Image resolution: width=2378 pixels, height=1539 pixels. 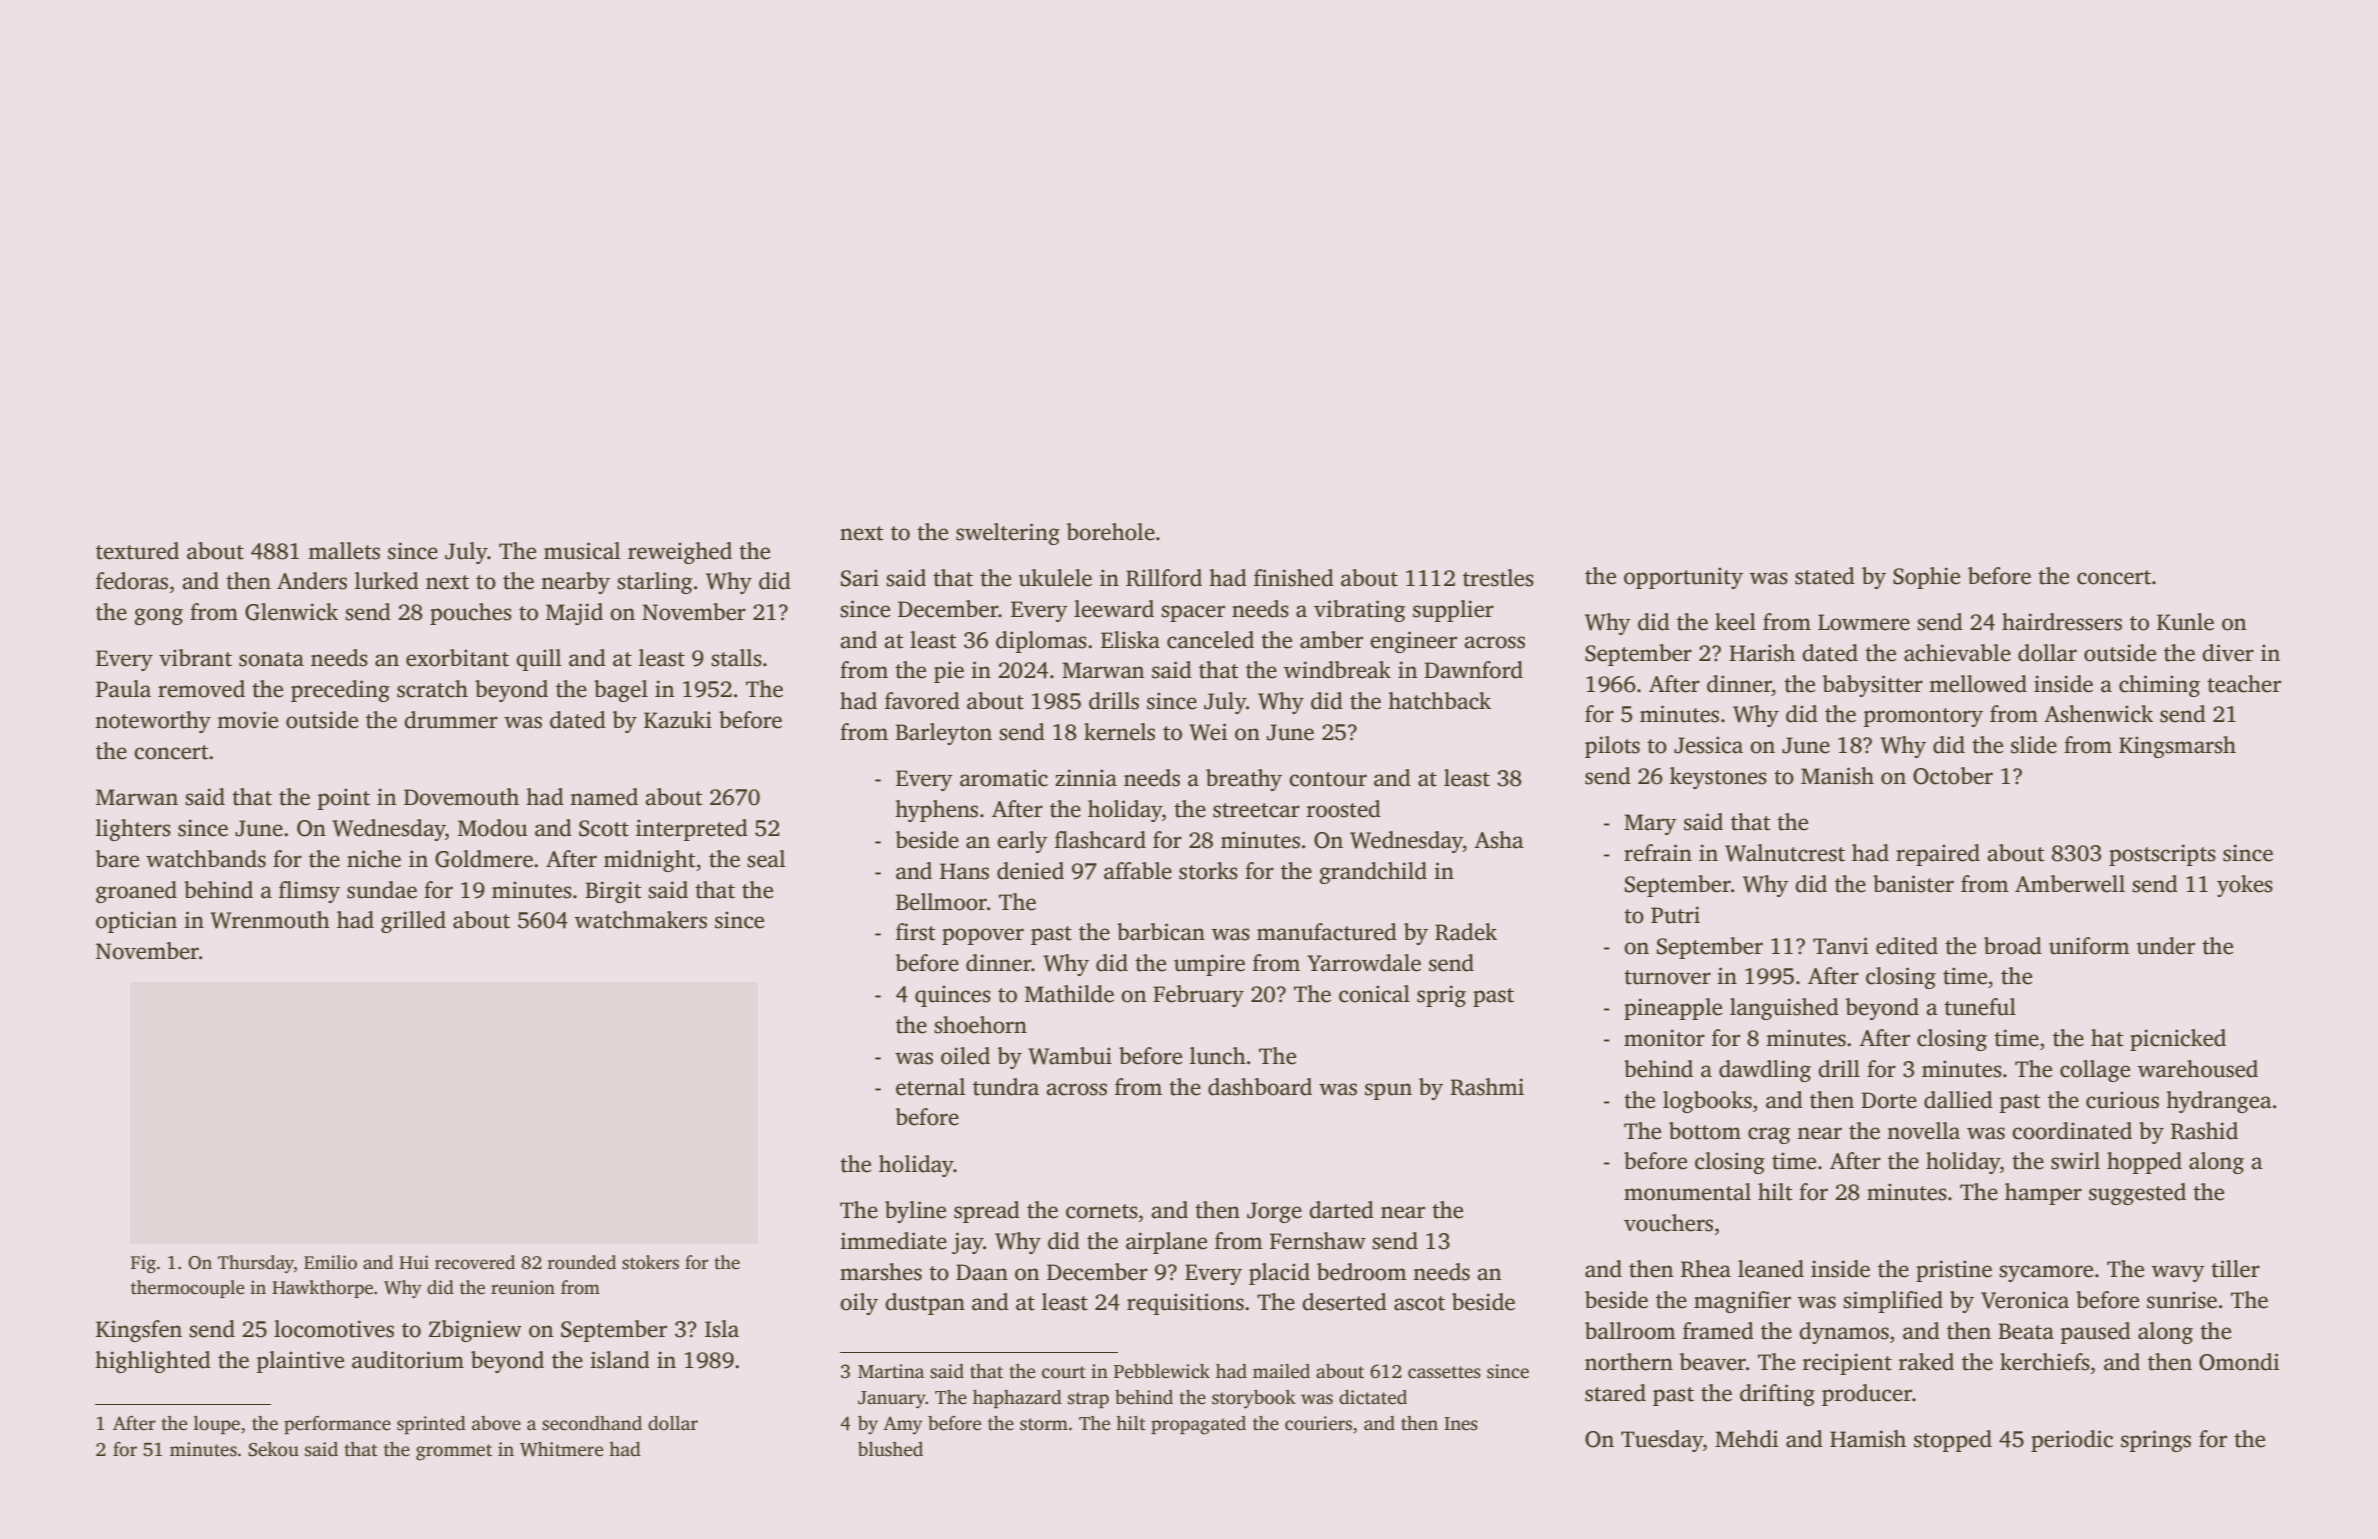 I want to click on Harish, so click(x=1762, y=653).
